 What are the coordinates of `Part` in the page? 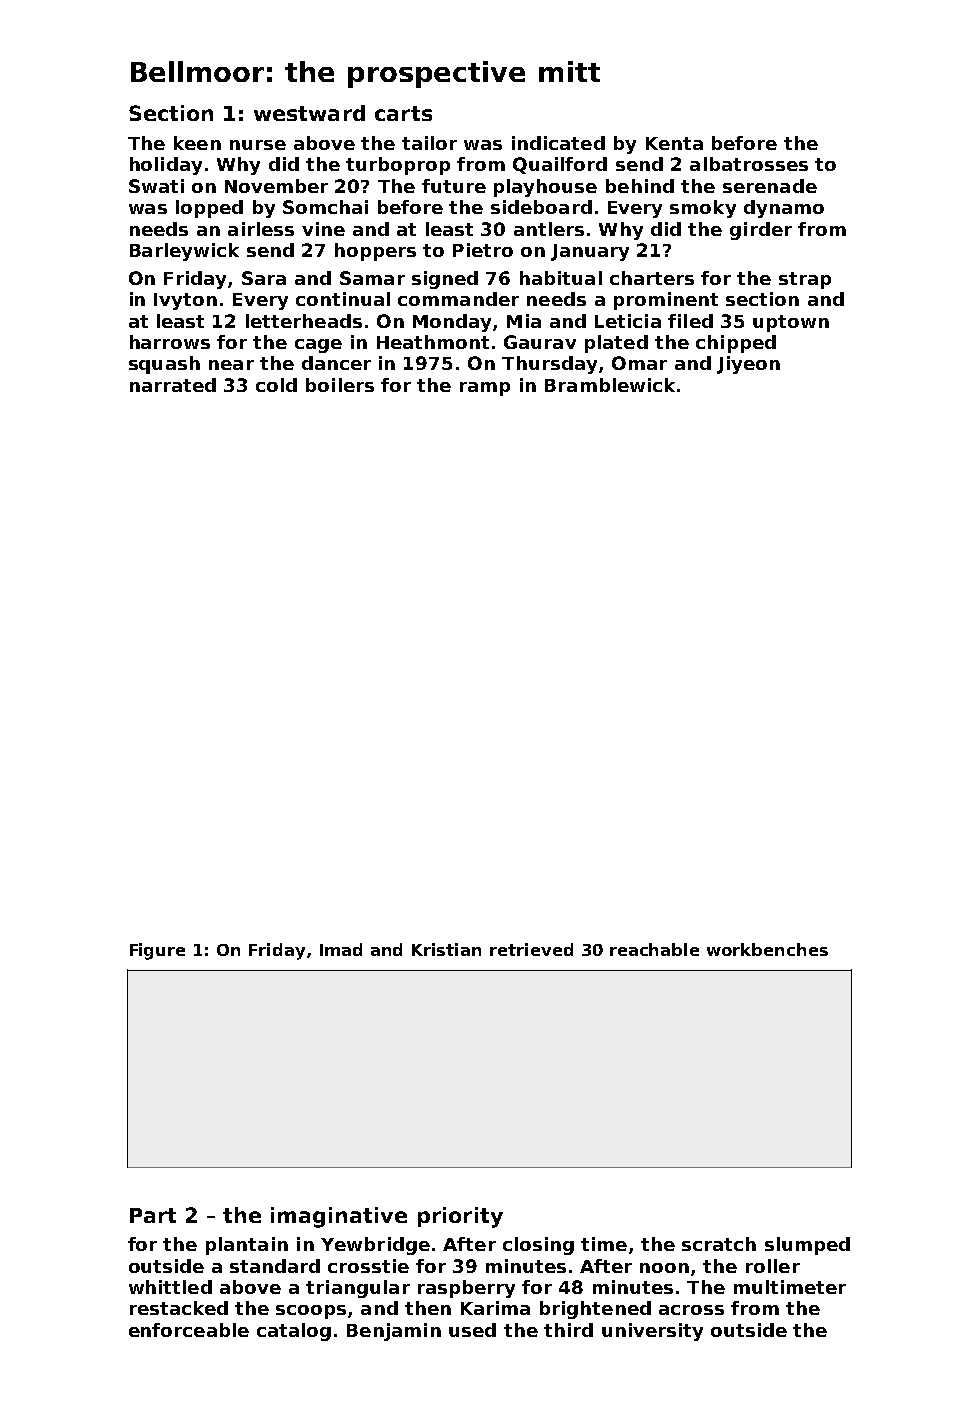 It's located at (153, 1215).
